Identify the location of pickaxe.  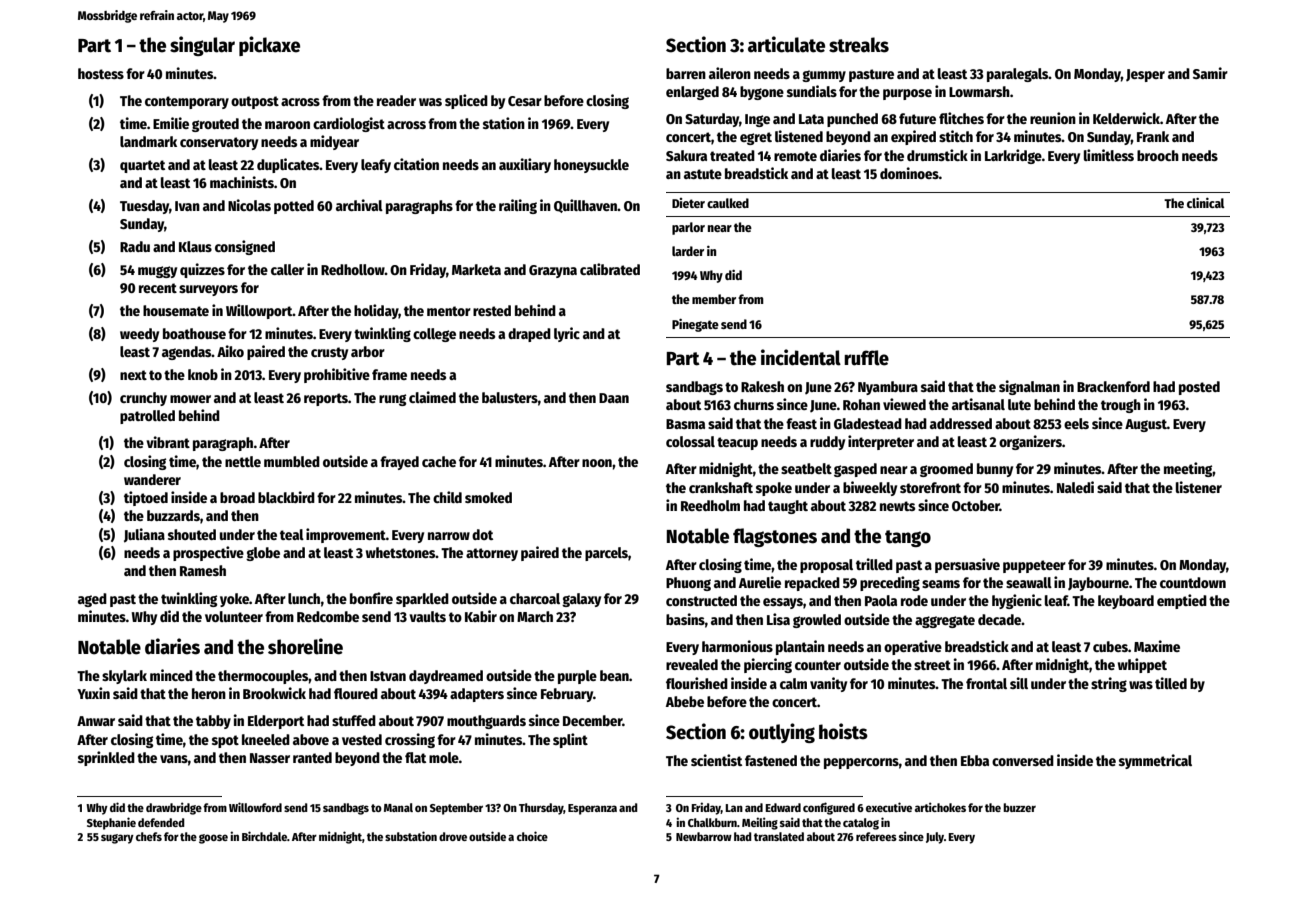
(269, 46).
